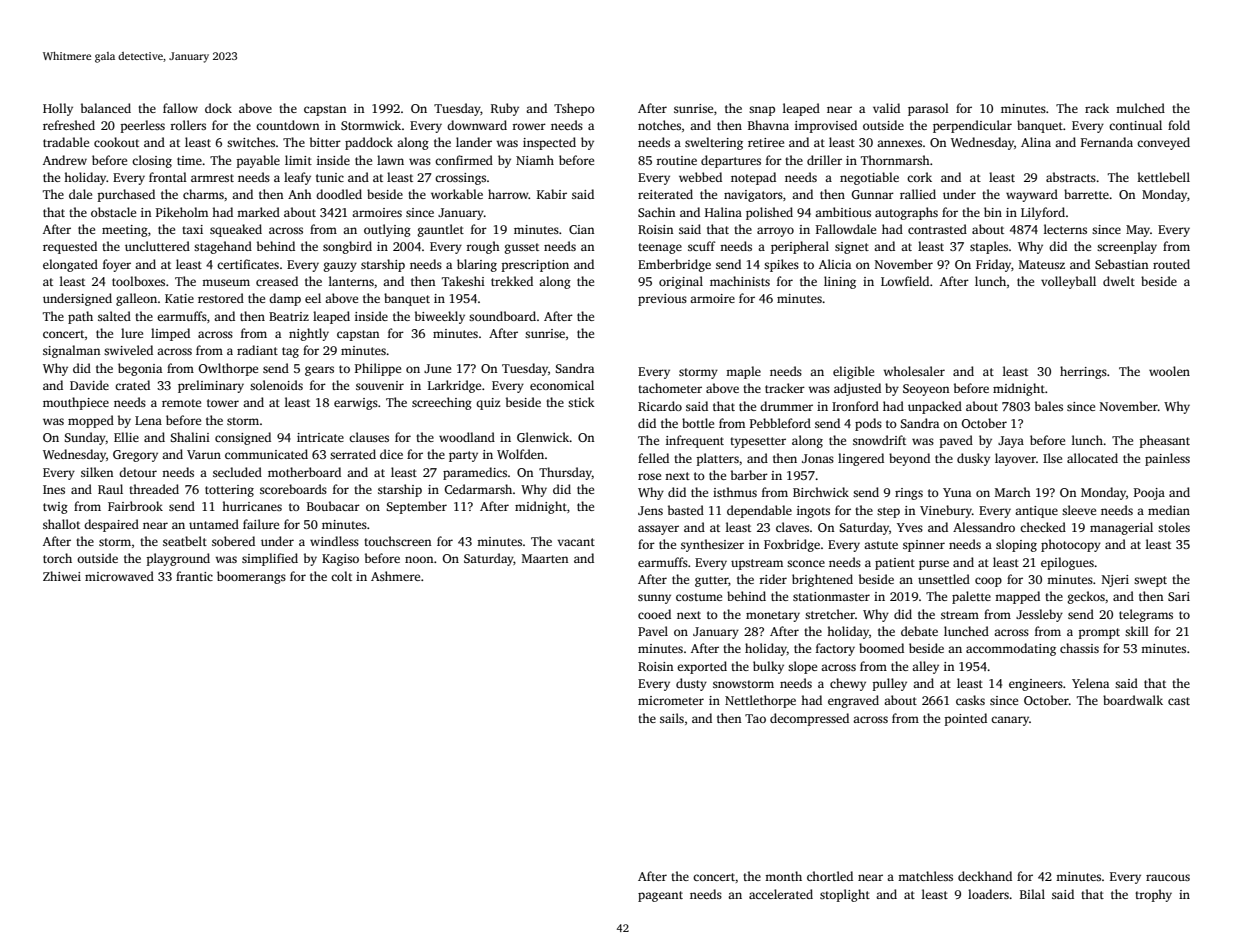  Describe the element at coordinates (753, 178) in the image. I see `notepad` at that location.
